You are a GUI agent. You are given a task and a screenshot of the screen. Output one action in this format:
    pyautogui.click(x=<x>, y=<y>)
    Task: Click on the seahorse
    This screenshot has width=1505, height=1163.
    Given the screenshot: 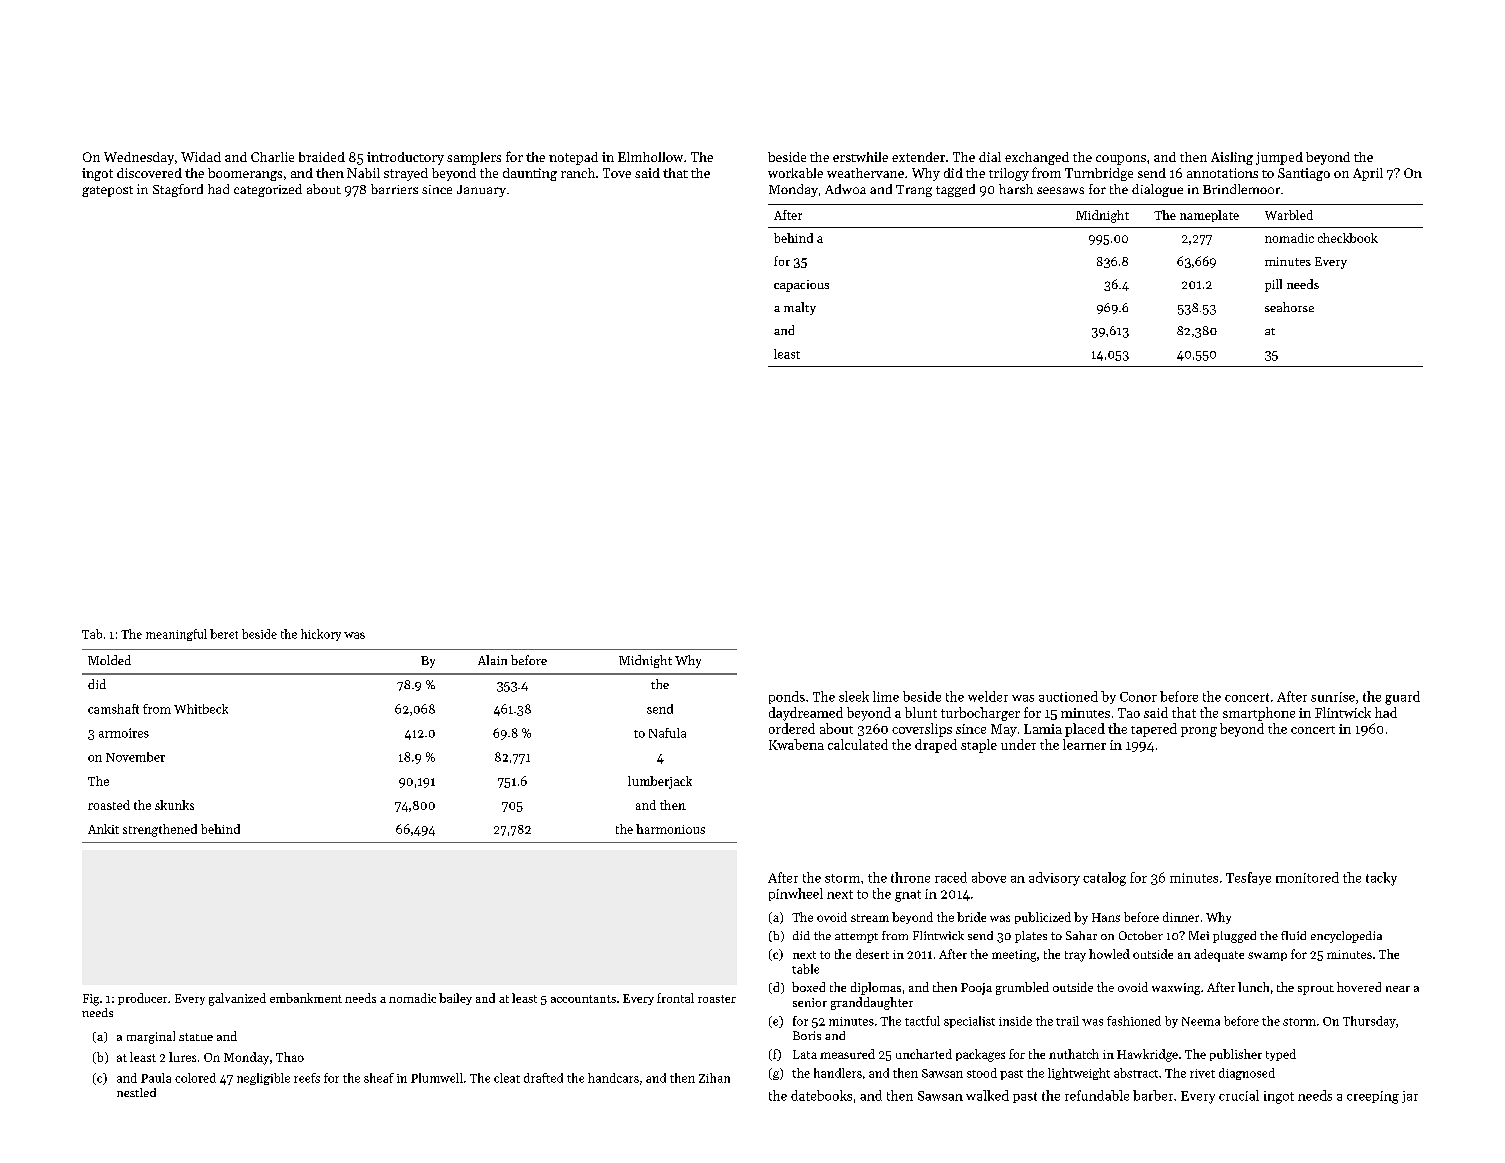 What is the action you would take?
    pyautogui.click(x=1289, y=307)
